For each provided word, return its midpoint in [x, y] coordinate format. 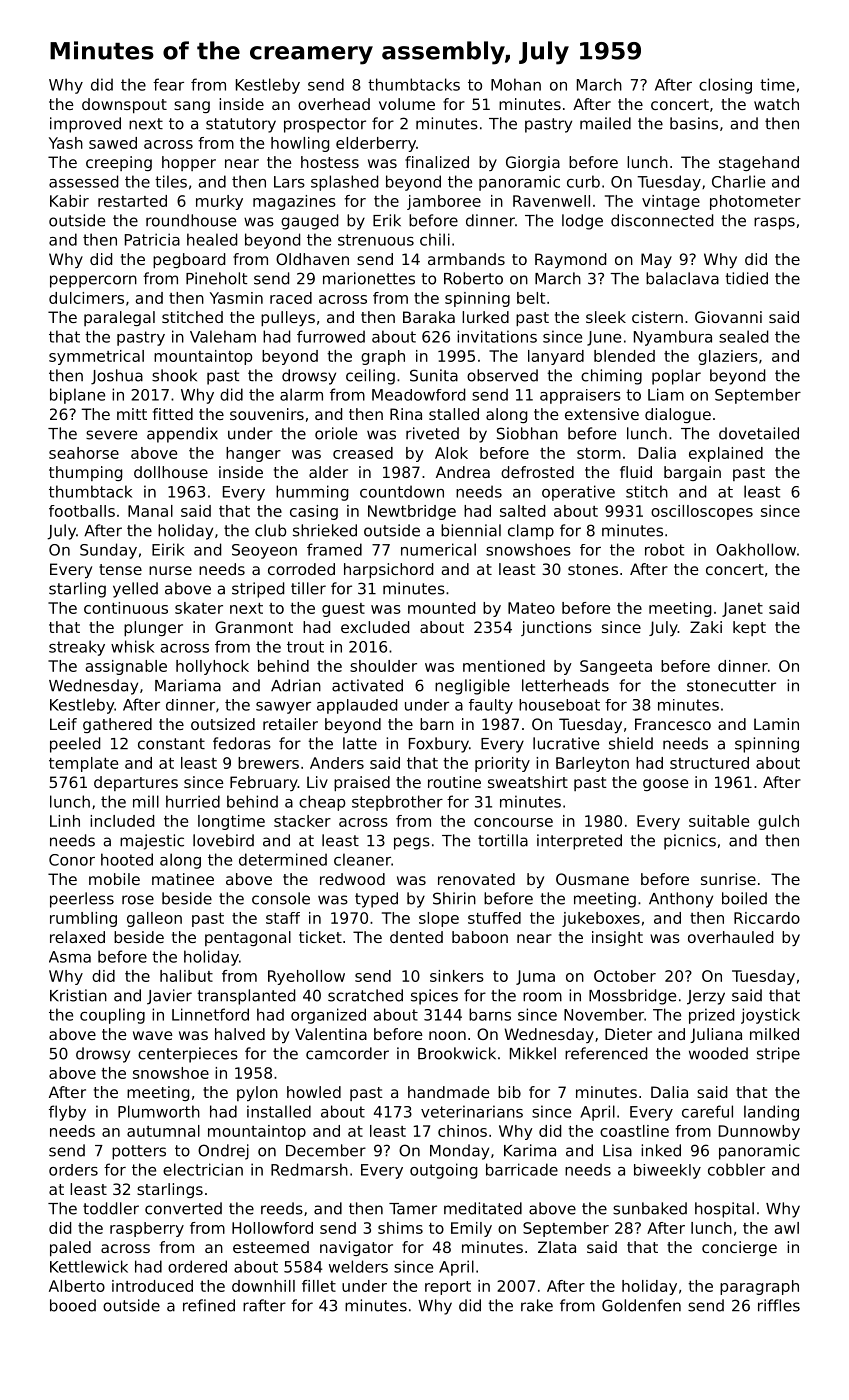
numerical [438, 549]
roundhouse [191, 220]
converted [183, 1208]
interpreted [579, 842]
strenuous [376, 240]
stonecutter [731, 686]
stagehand [759, 163]
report [448, 1288]
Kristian [78, 995]
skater [199, 608]
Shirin [454, 898]
